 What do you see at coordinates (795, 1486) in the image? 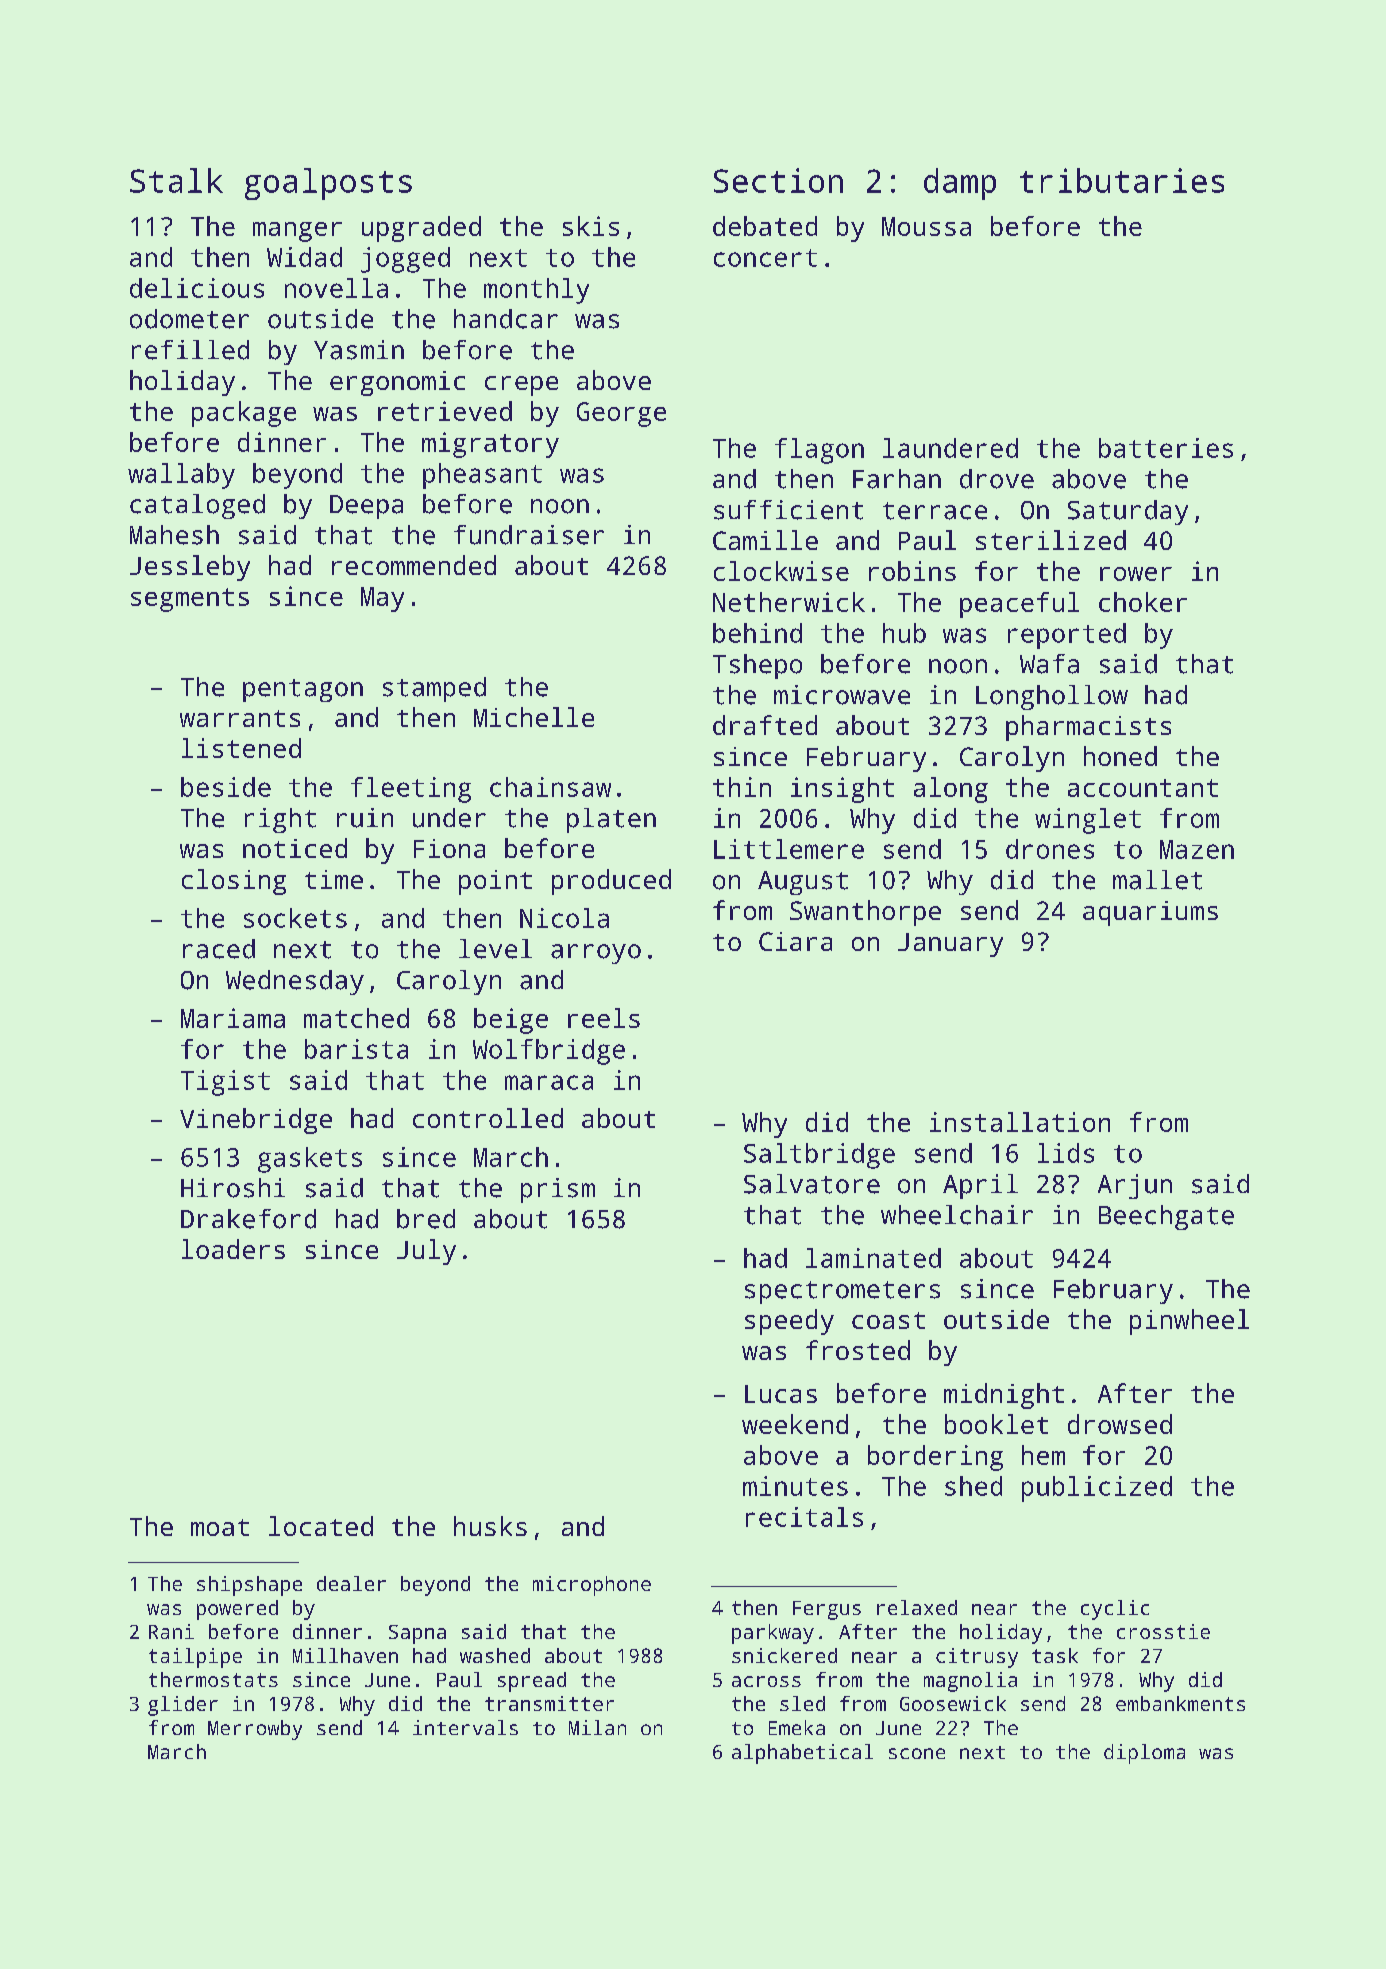
I see `minutes` at bounding box center [795, 1486].
